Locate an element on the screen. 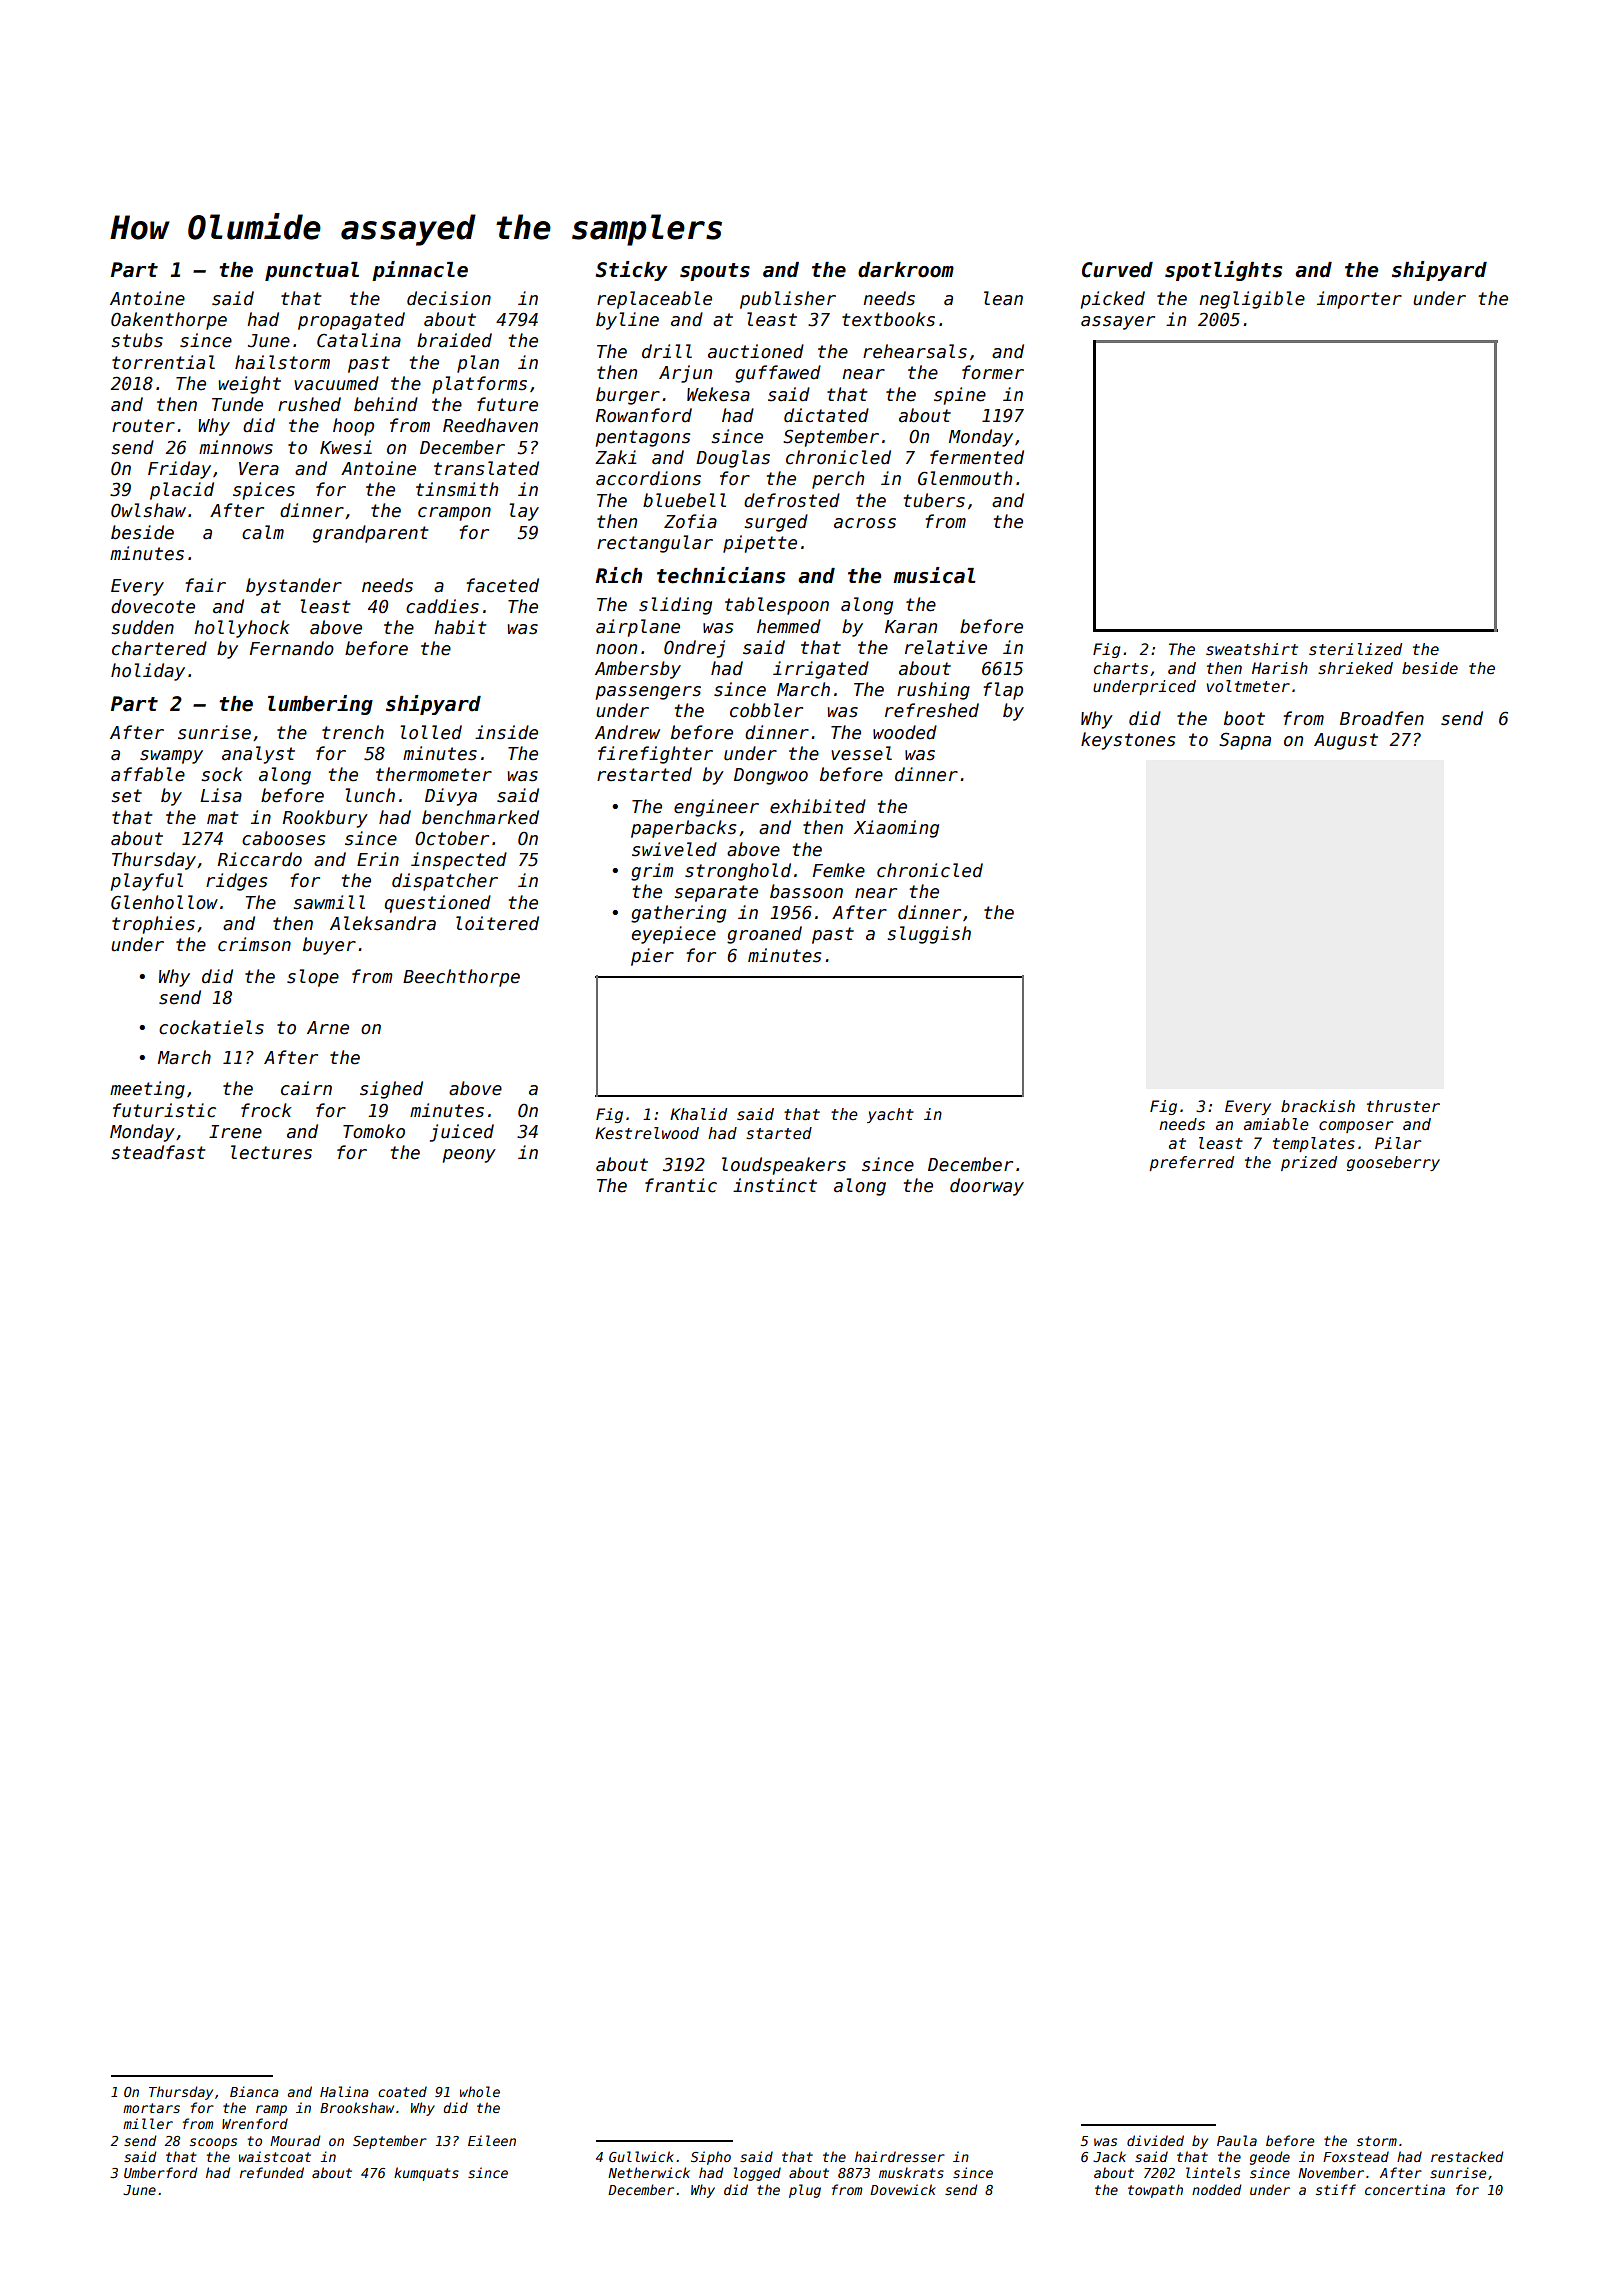 The height and width of the screenshot is (2292, 1620). August is located at coordinates (1346, 741).
